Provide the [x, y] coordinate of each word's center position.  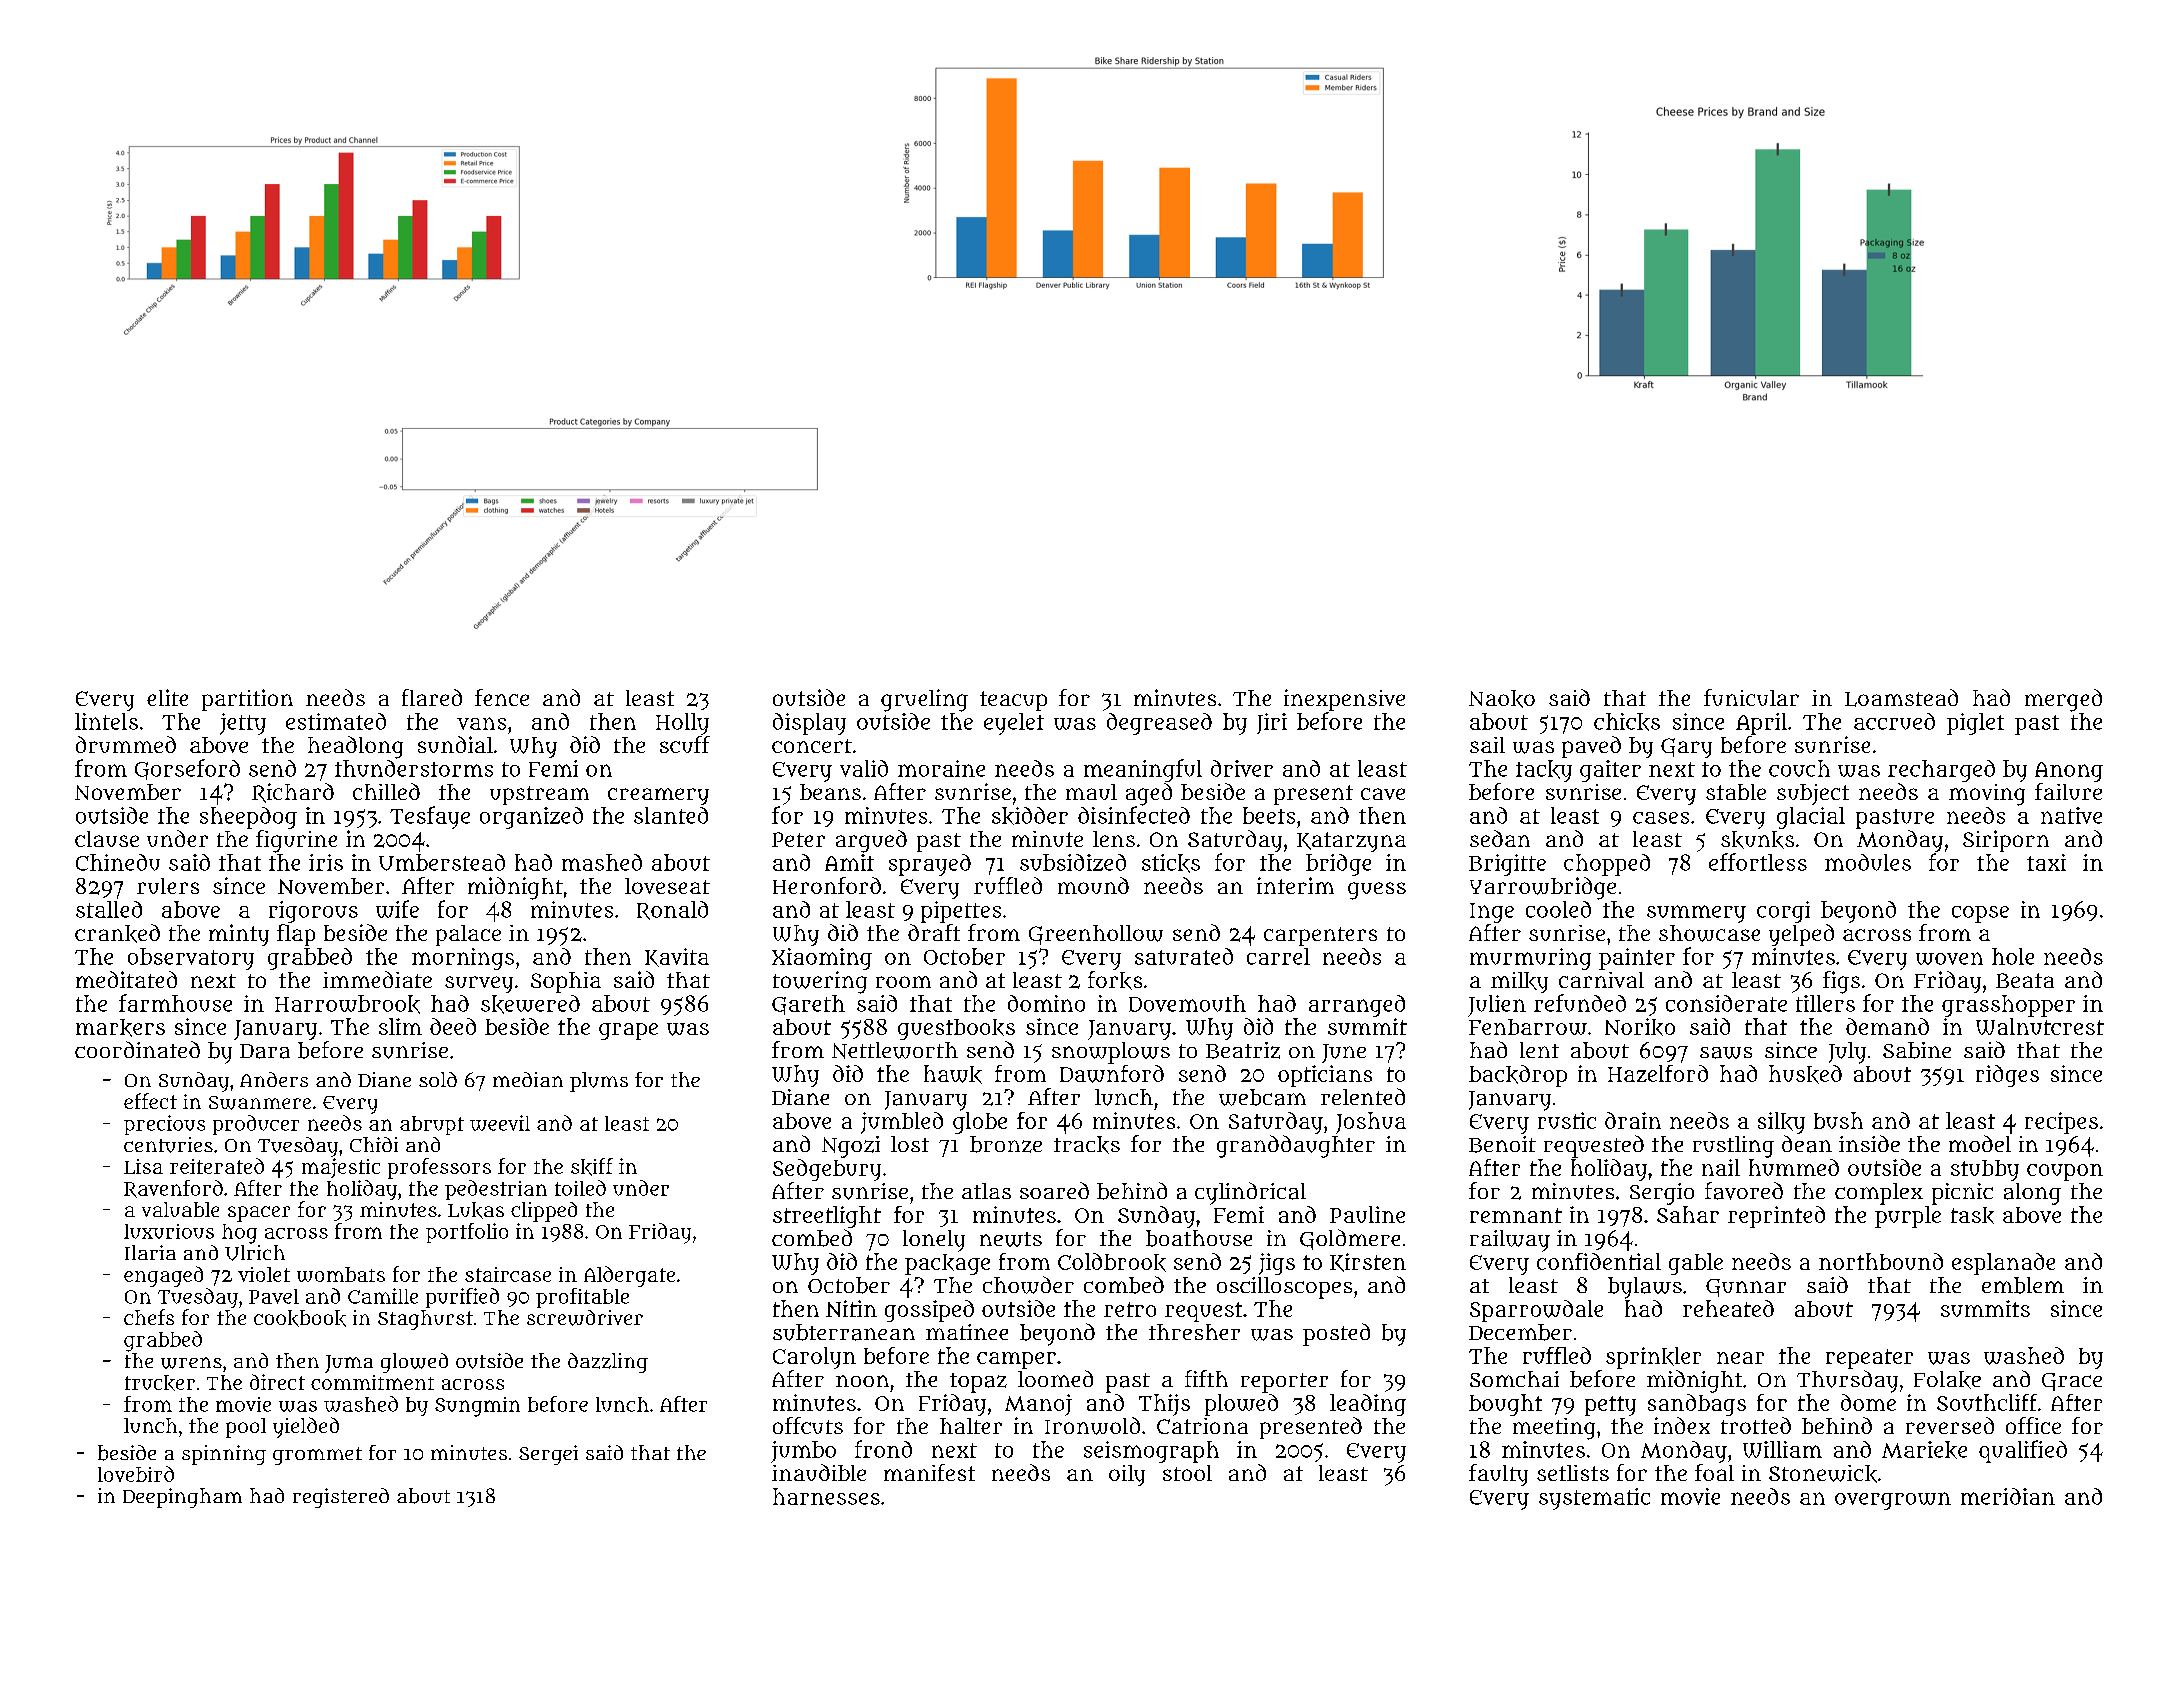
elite [167, 697]
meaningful [1143, 770]
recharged [1941, 771]
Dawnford [1112, 1074]
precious [164, 1125]
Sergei [548, 1455]
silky [1781, 1123]
